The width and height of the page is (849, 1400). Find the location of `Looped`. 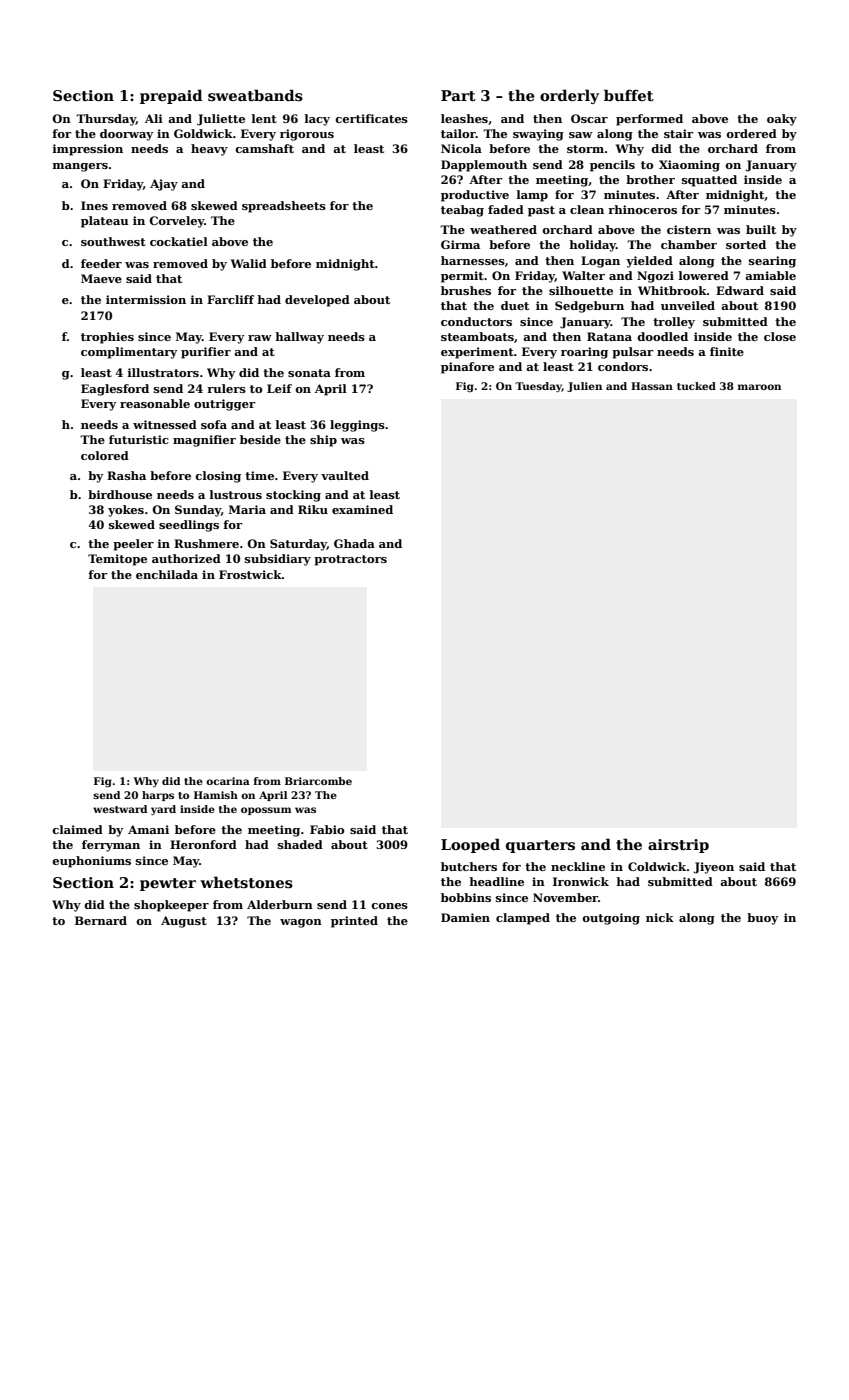

Looped is located at coordinates (470, 845).
